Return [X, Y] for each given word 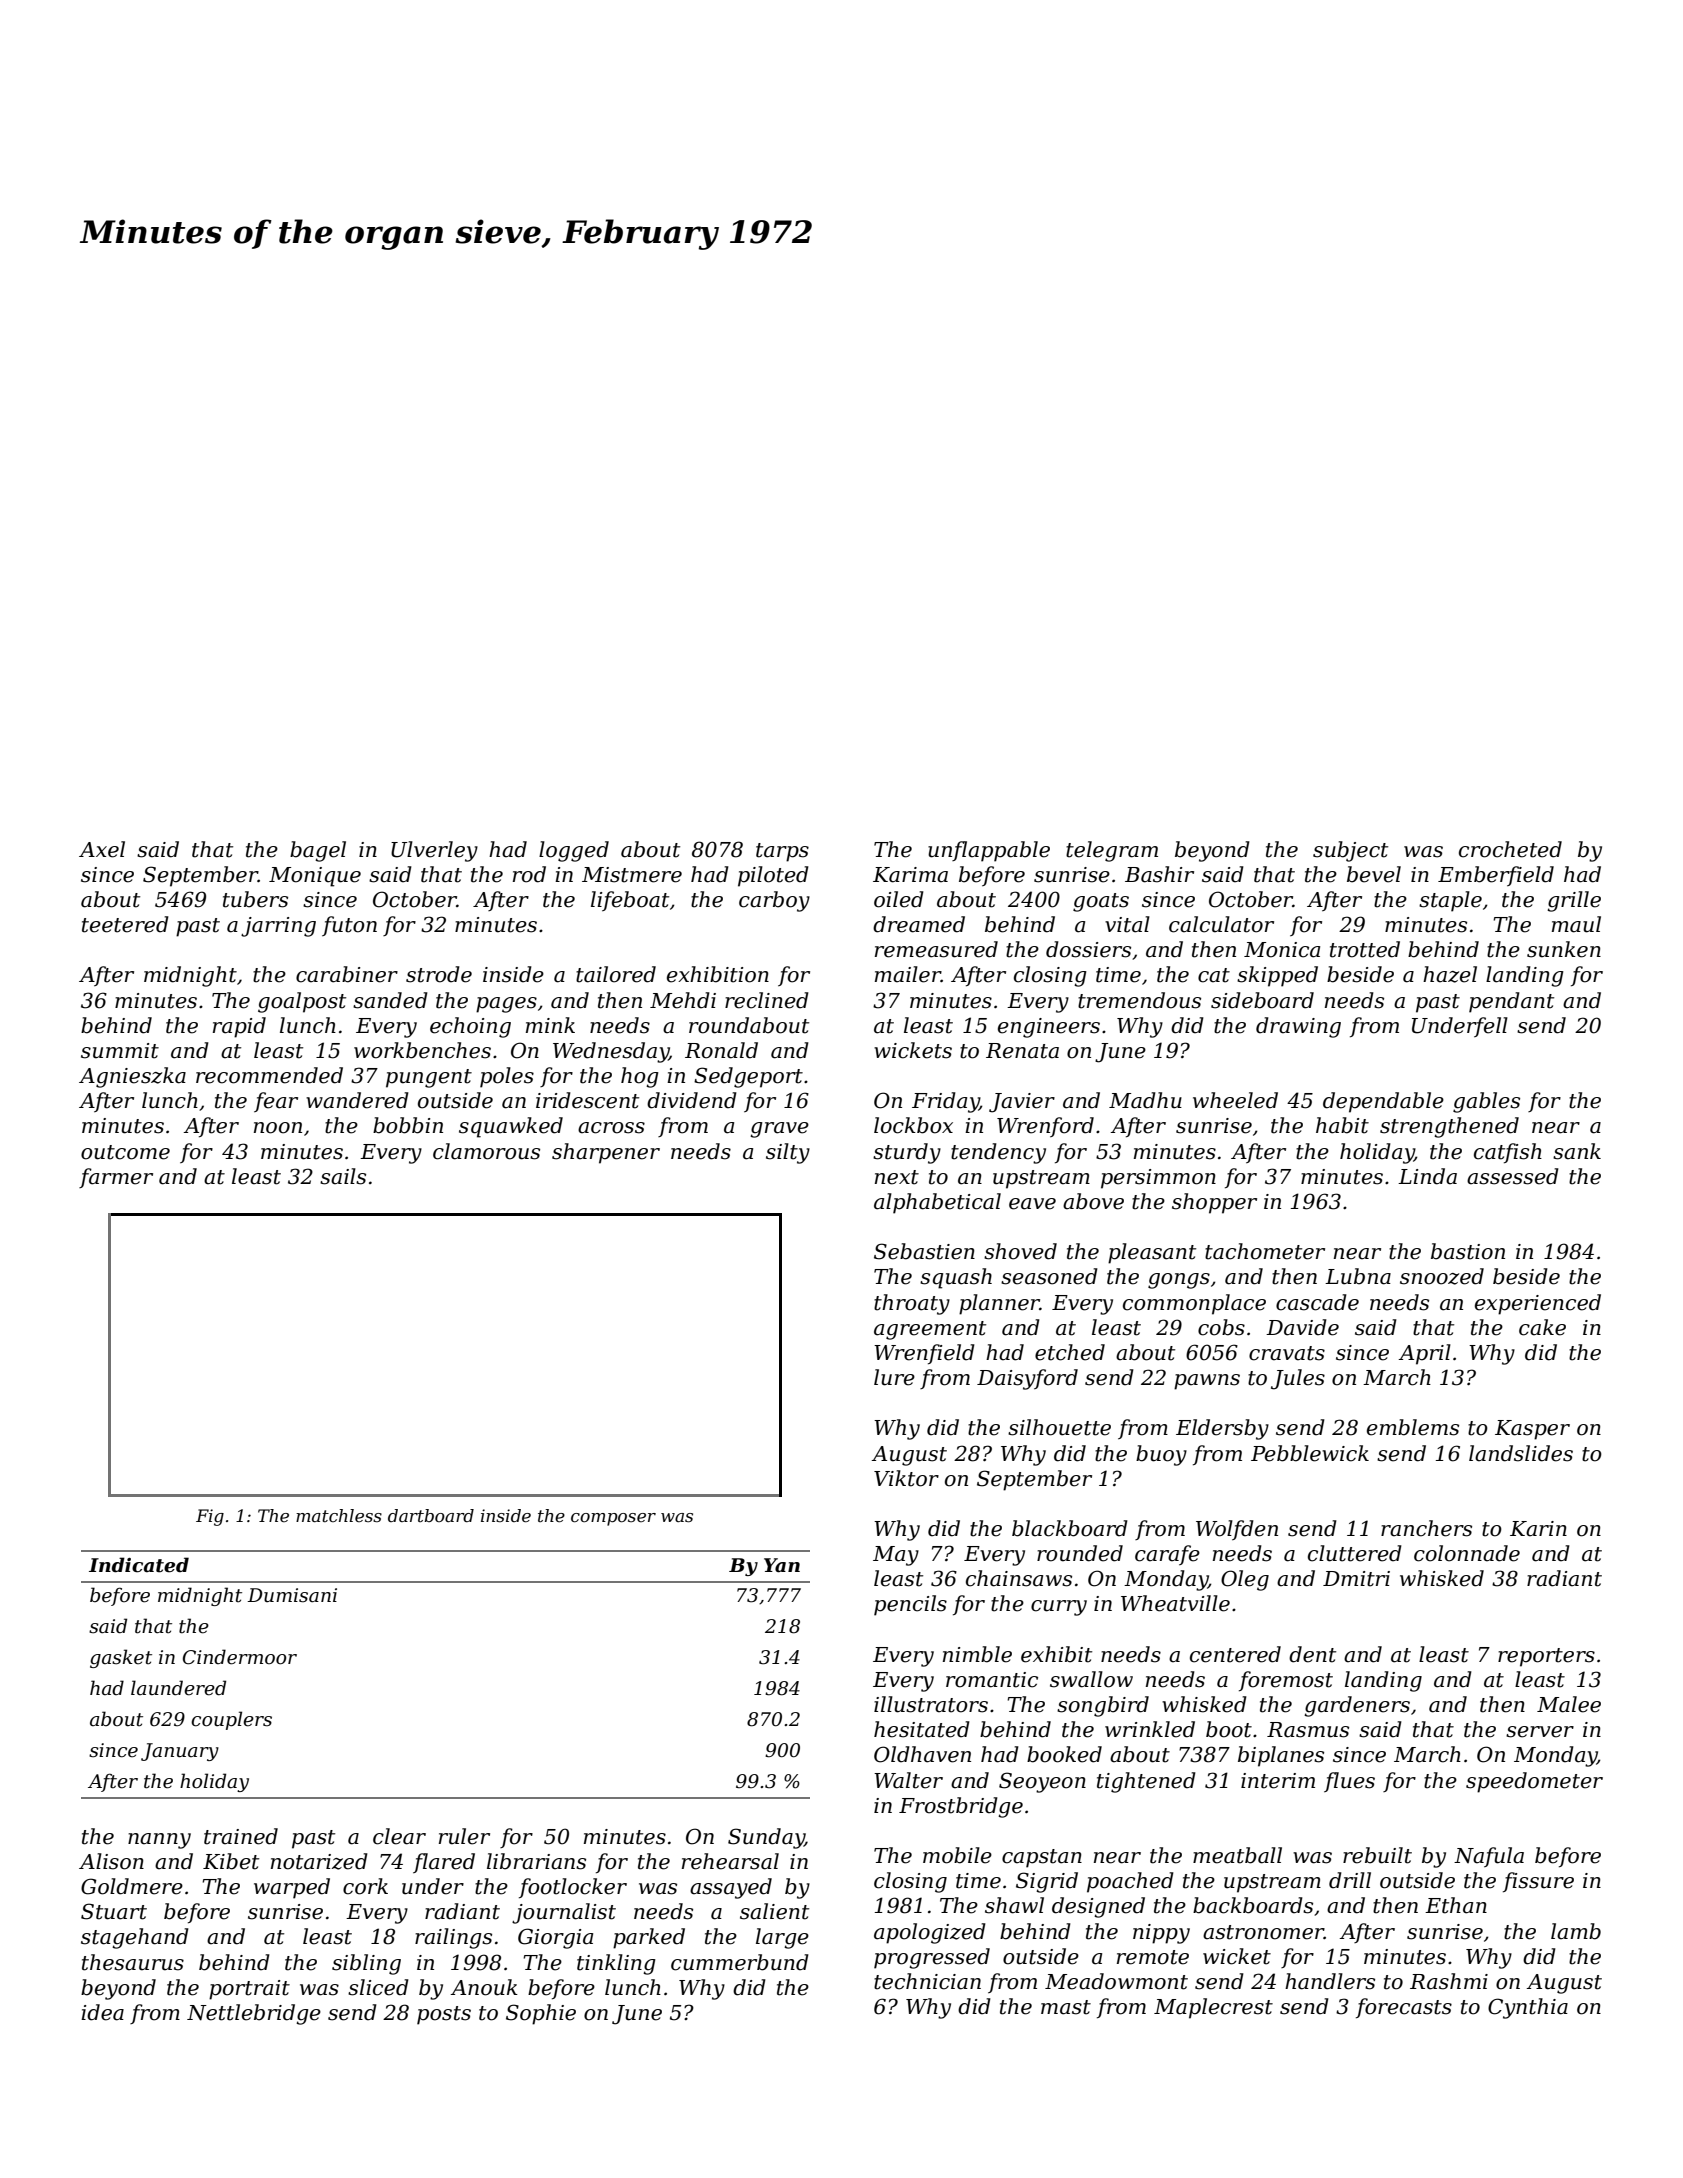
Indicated [139, 1565]
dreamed [919, 924]
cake [1542, 1327]
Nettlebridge [254, 2014]
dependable [1383, 1102]
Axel [102, 849]
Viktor [906, 1478]
